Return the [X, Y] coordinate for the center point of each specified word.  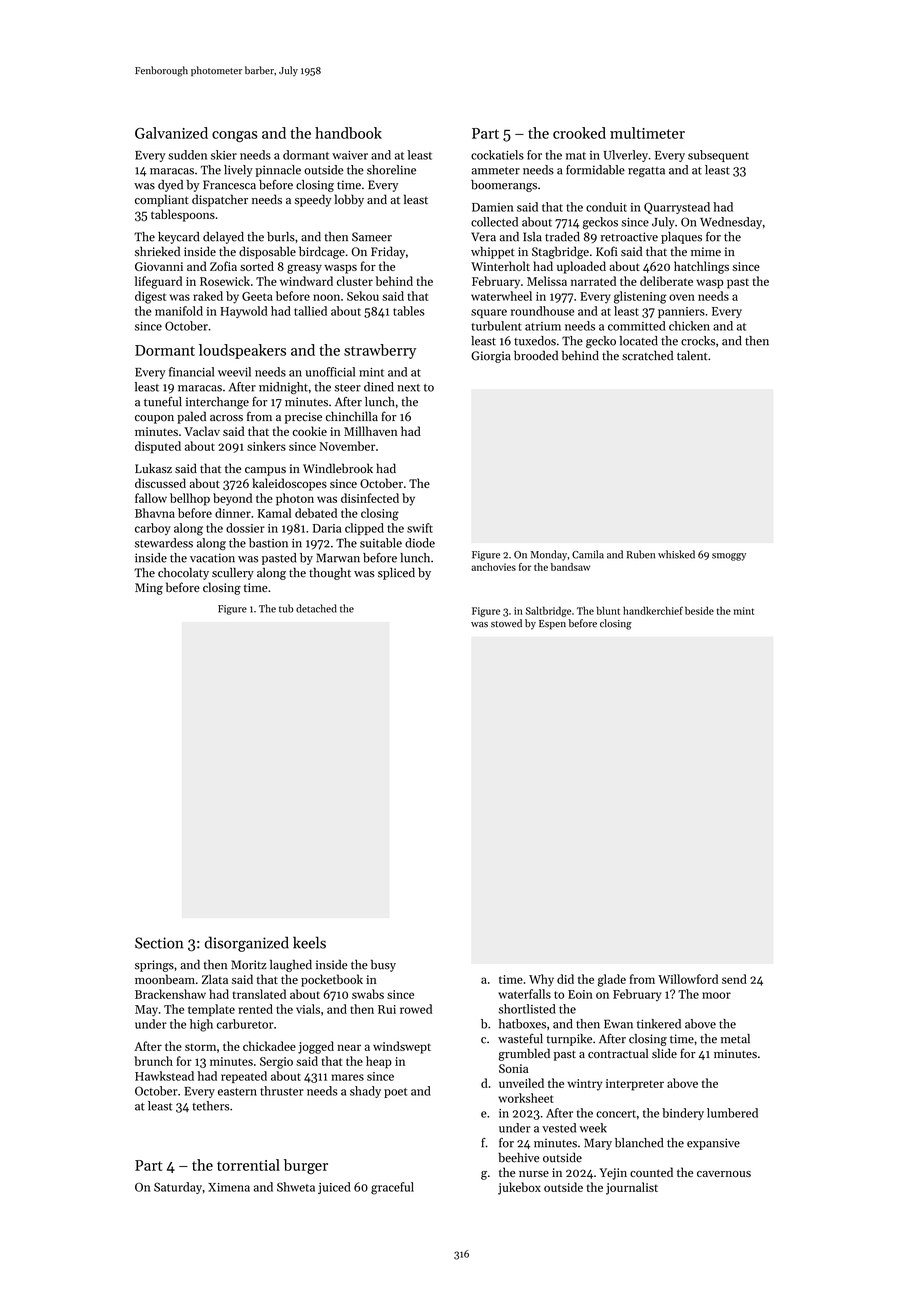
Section [159, 943]
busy [383, 965]
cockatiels [497, 155]
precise [303, 418]
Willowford [688, 979]
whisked [676, 554]
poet [395, 1093]
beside [699, 610]
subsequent [718, 156]
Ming [149, 589]
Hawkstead [164, 1076]
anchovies [493, 567]
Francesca [229, 185]
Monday [549, 555]
